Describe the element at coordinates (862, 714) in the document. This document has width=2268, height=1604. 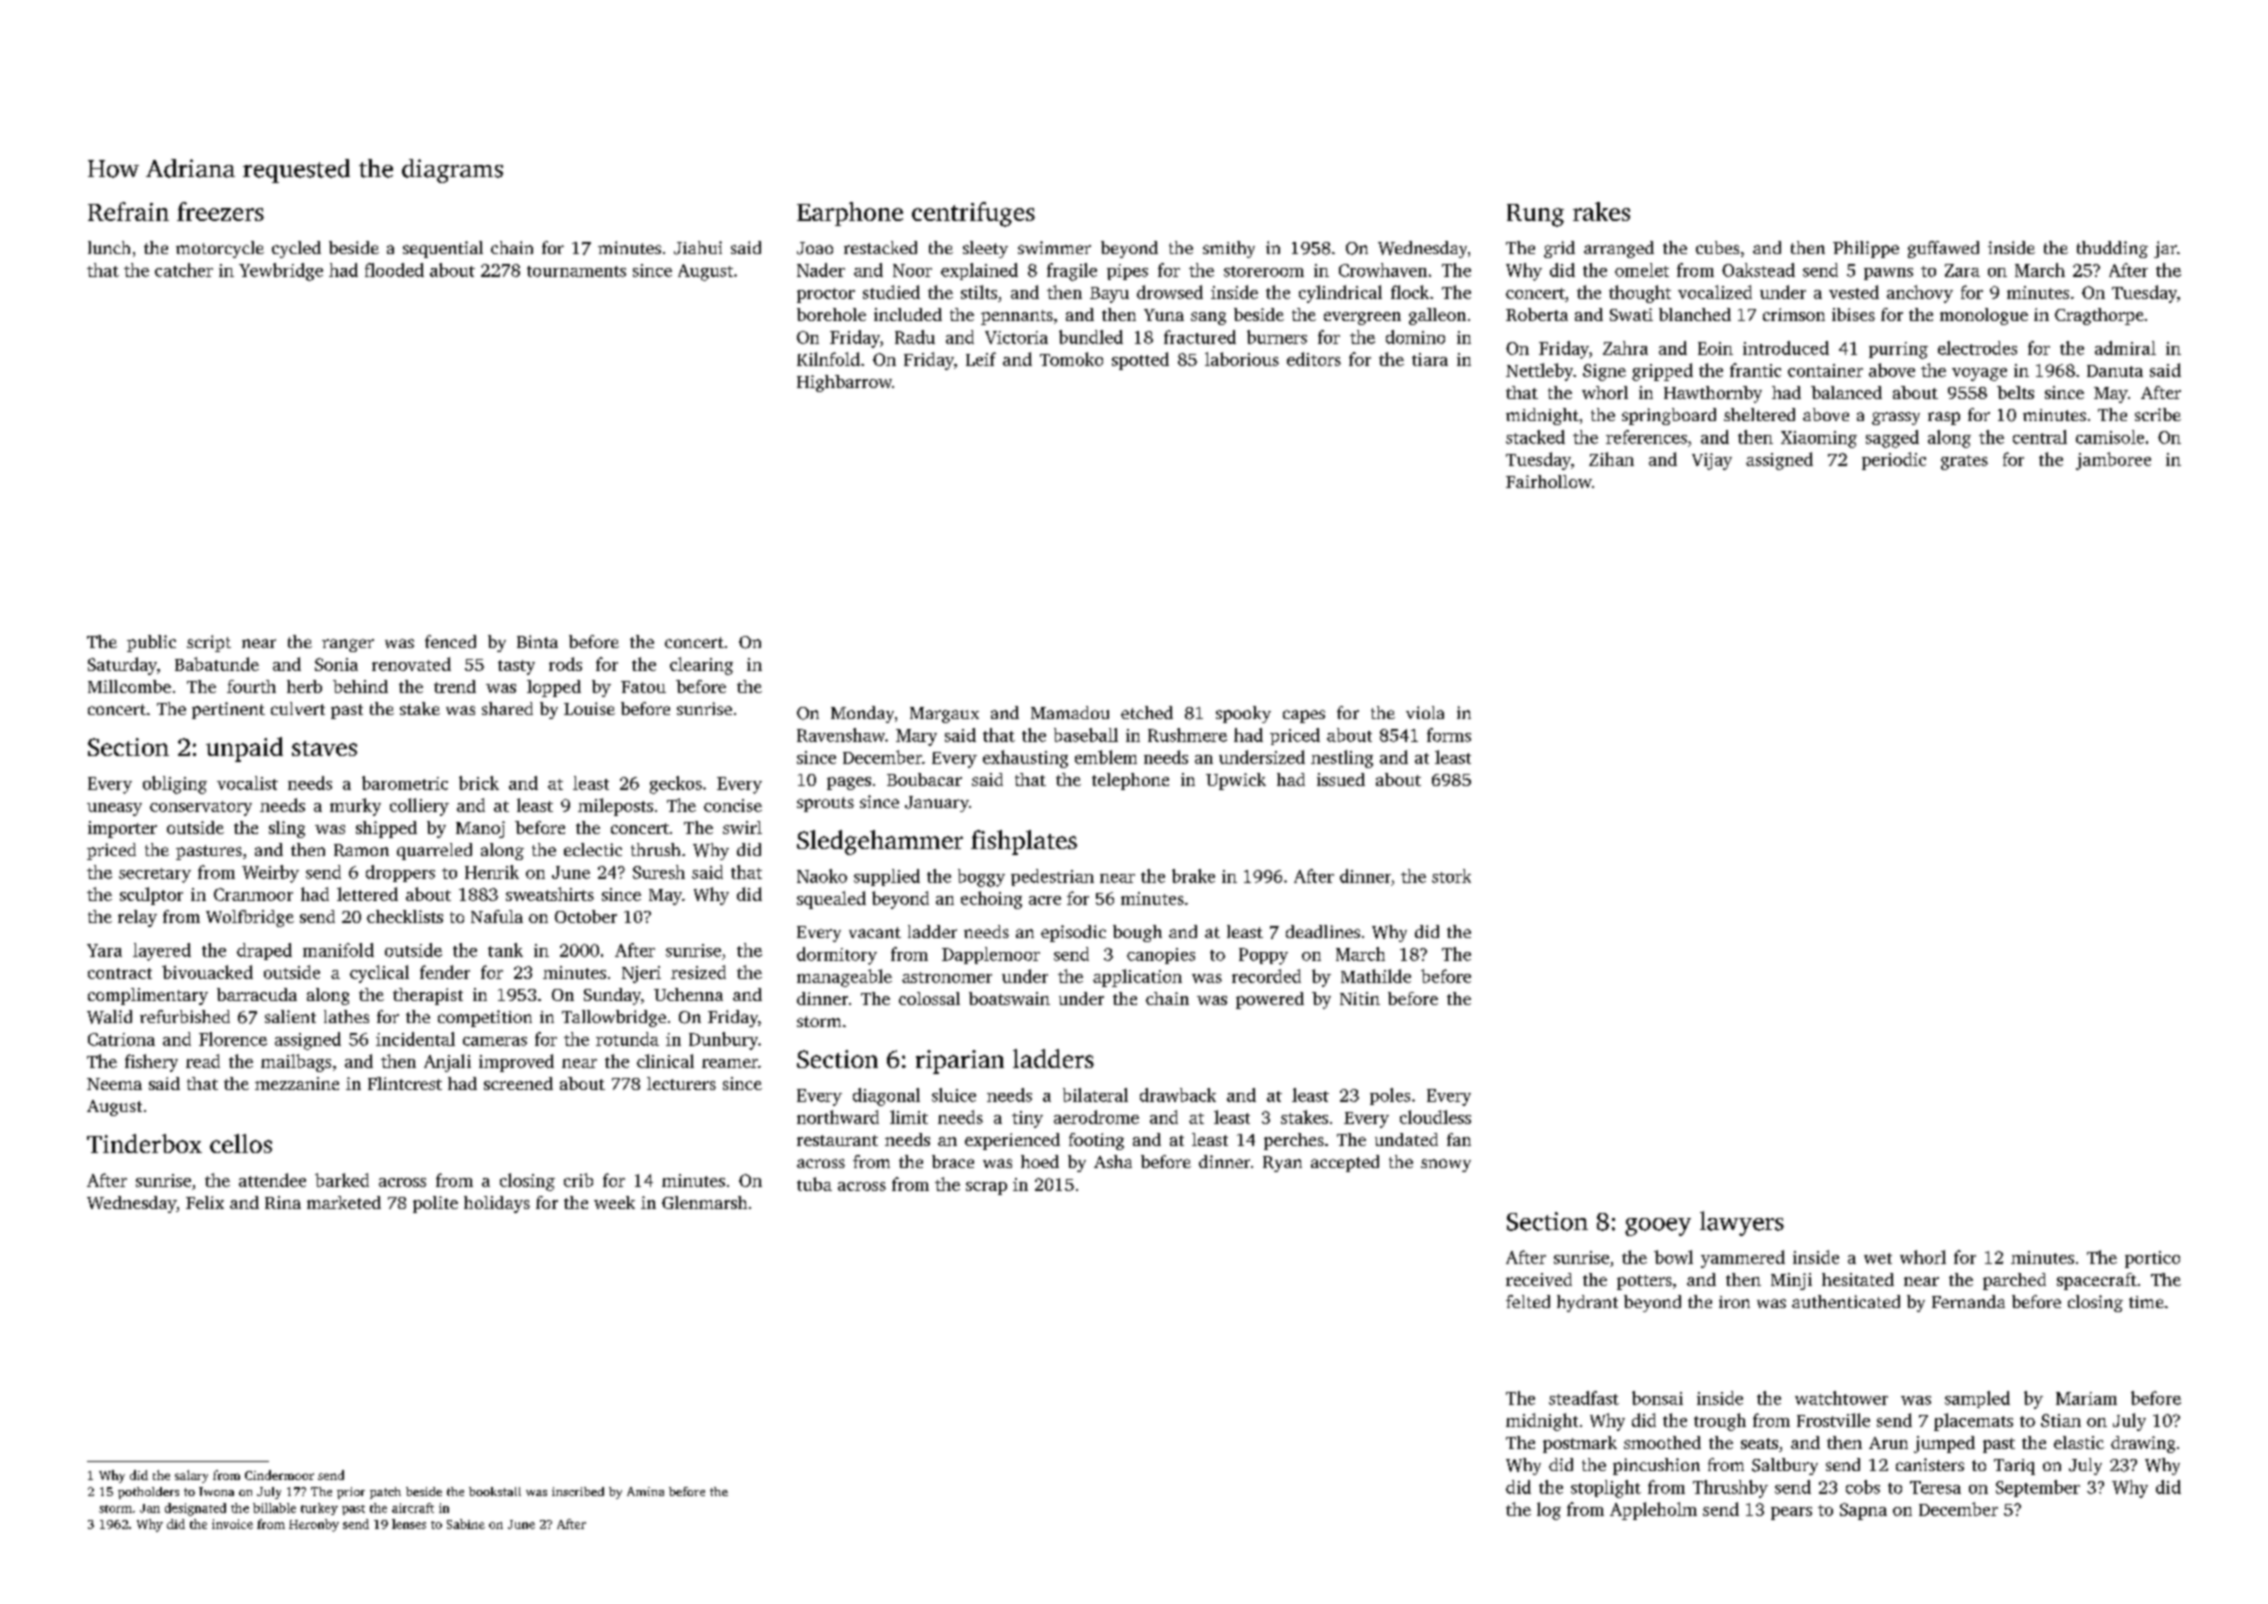
I see `Monday` at that location.
